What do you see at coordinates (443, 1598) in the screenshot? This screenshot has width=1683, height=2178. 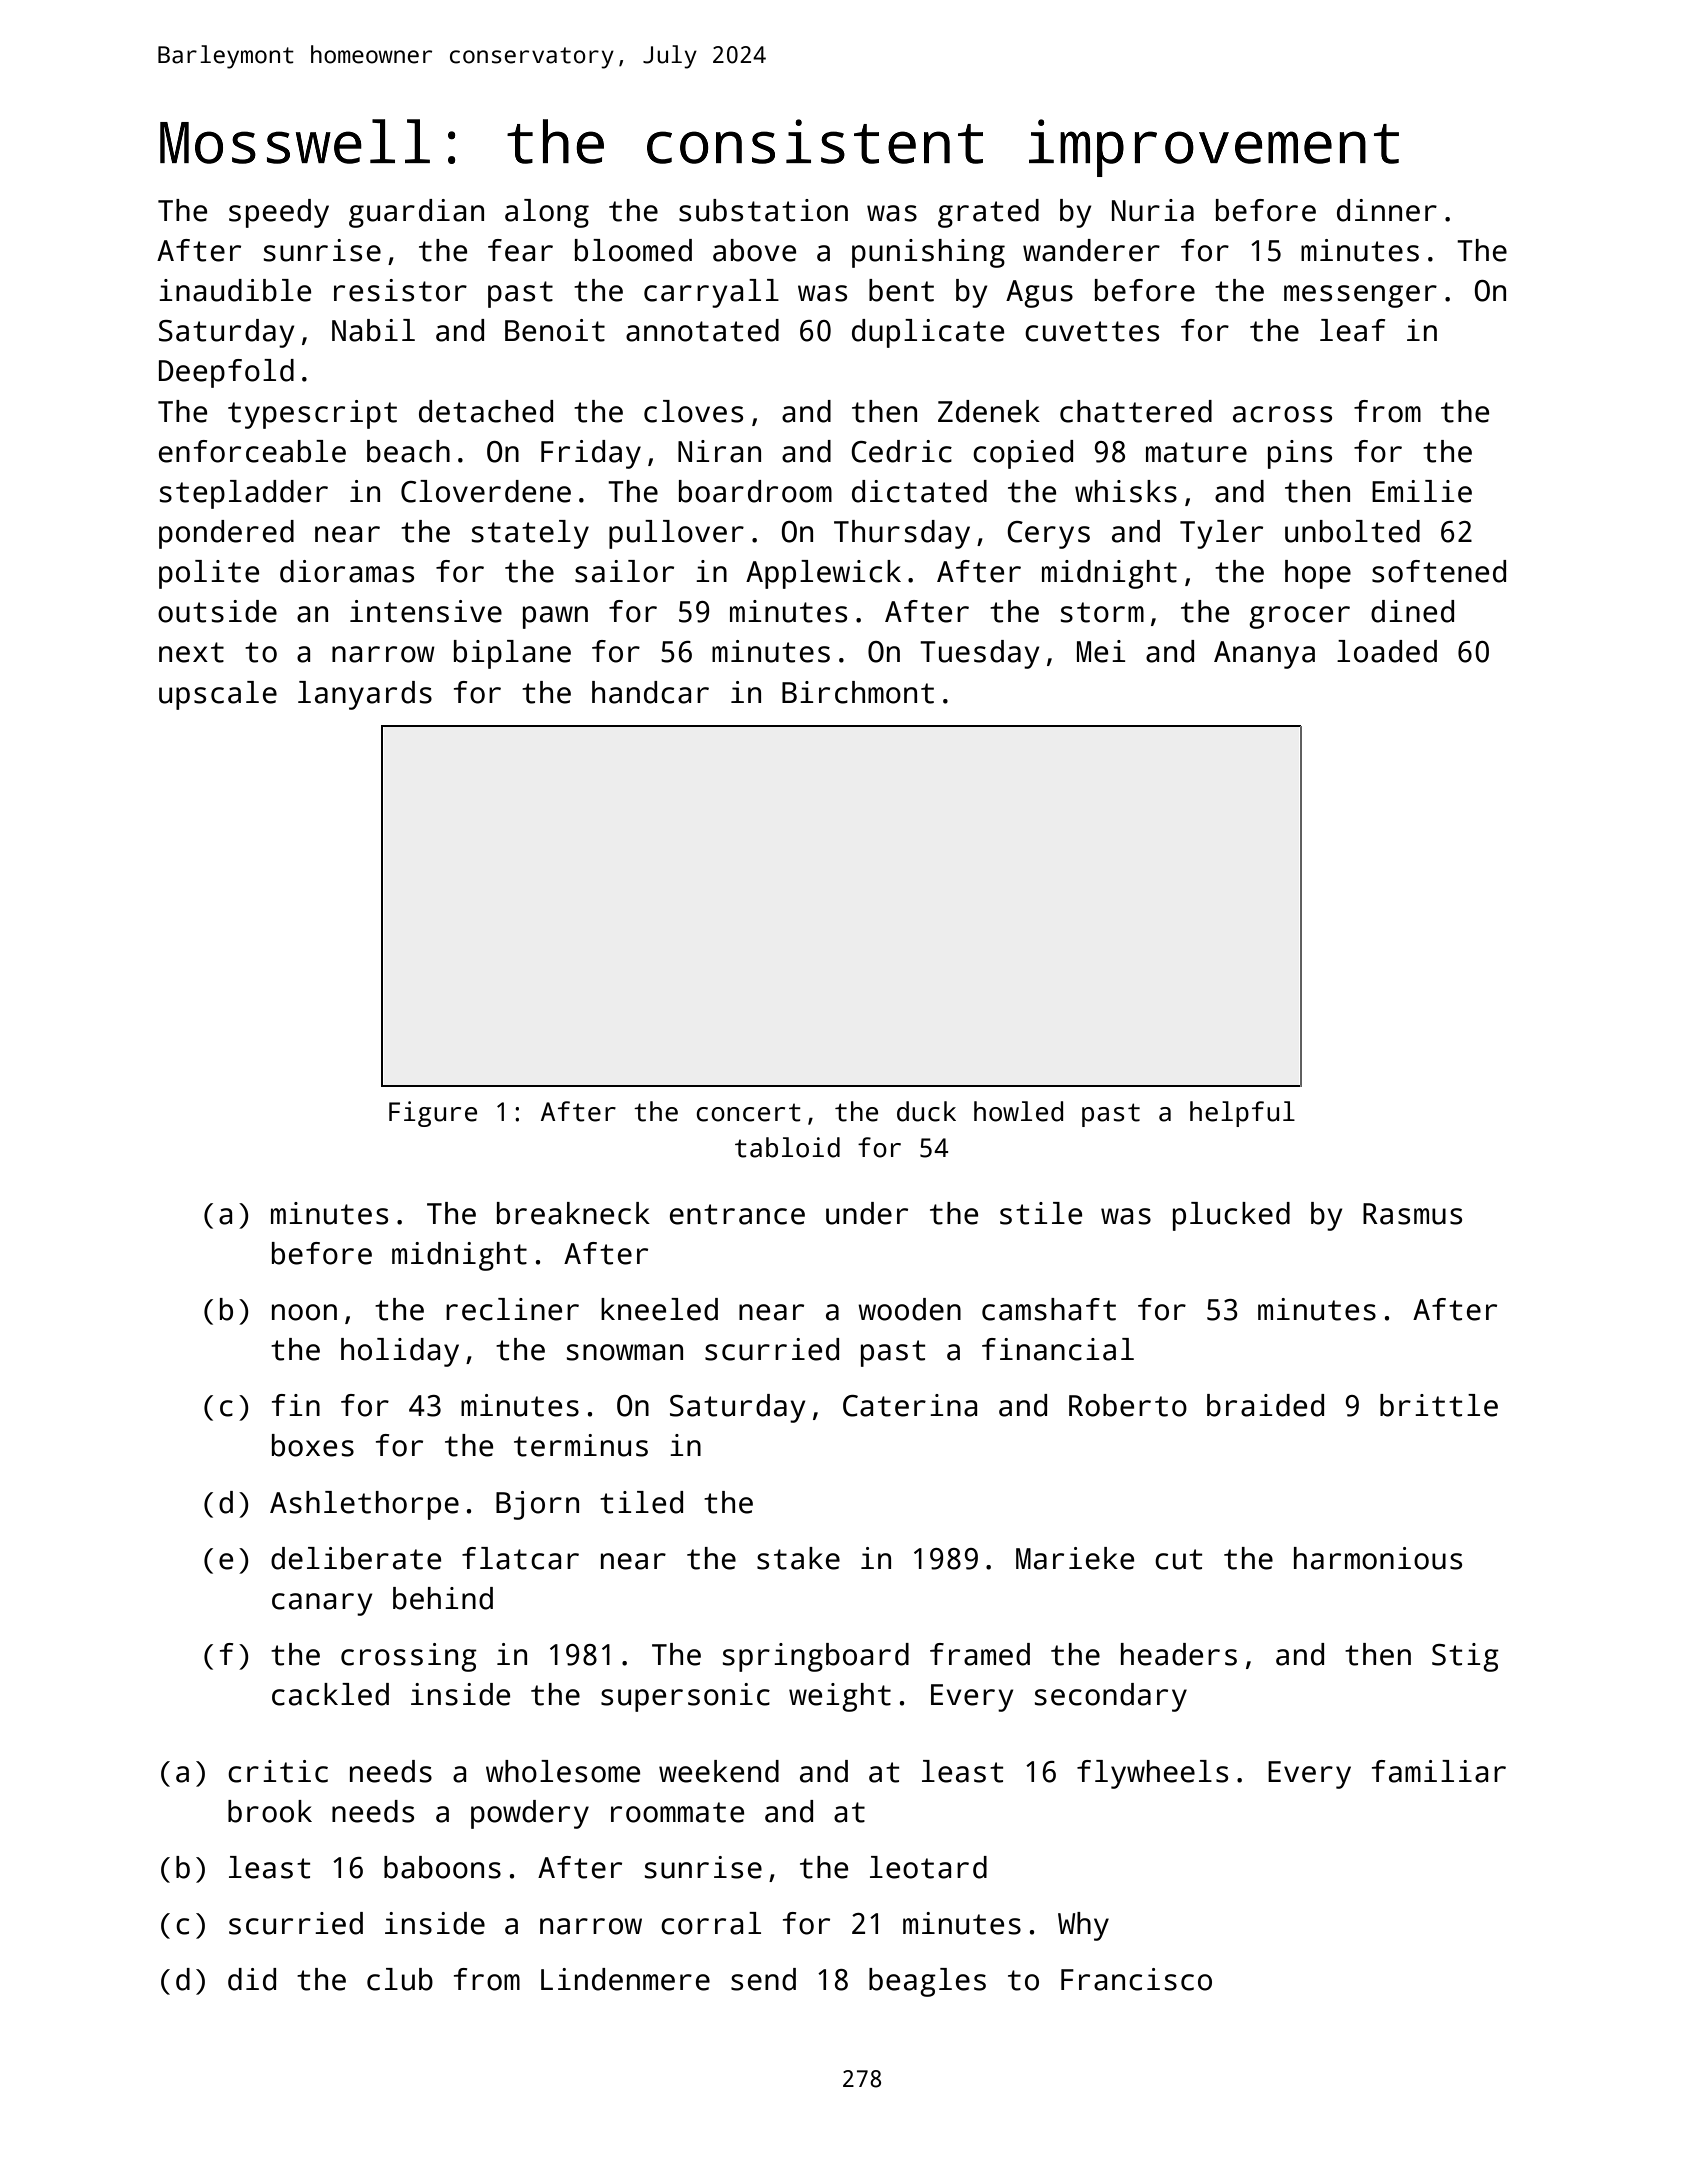 I see `behind` at bounding box center [443, 1598].
